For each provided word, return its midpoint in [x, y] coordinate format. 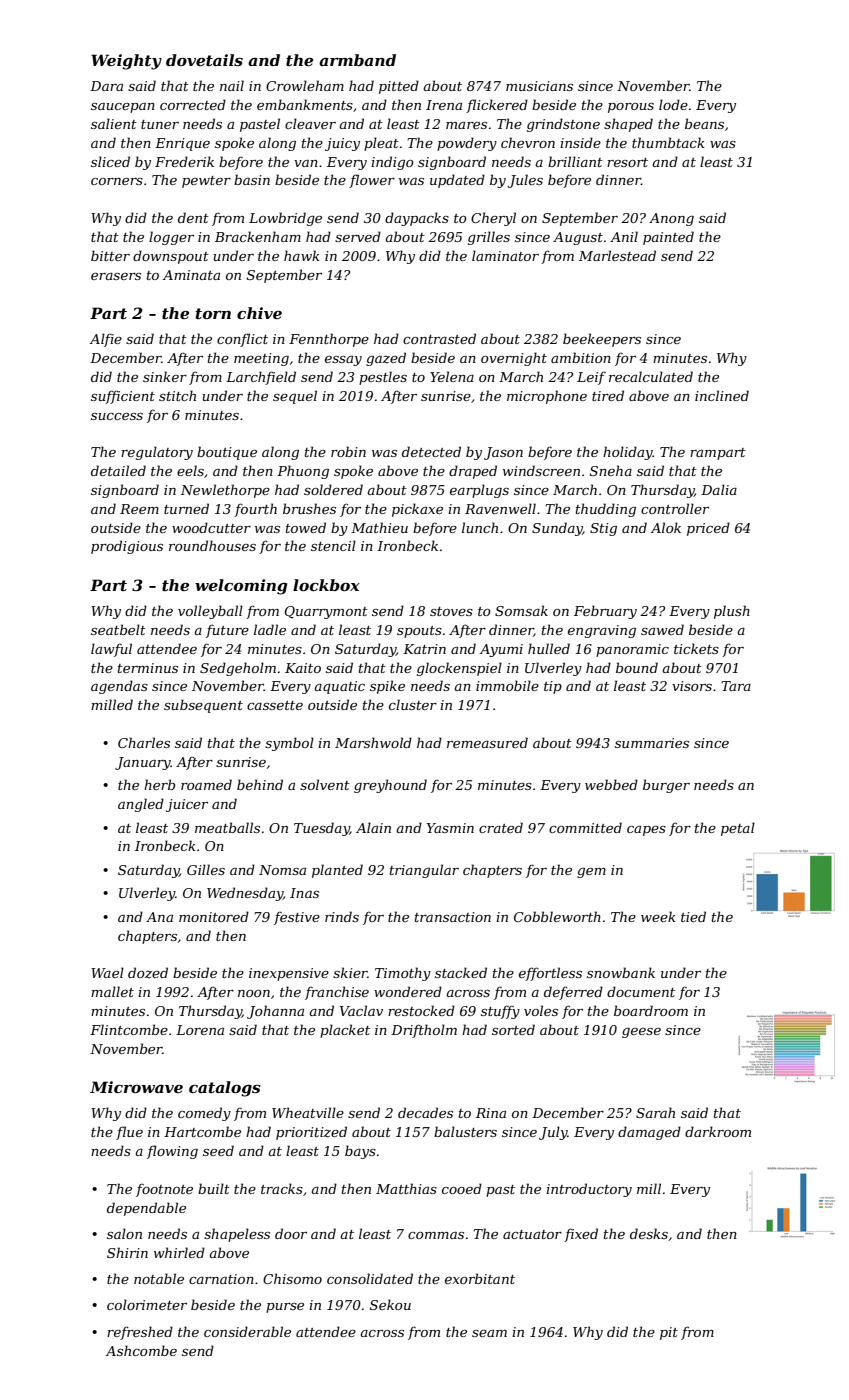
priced [708, 529]
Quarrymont [326, 612]
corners [117, 181]
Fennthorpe [329, 340]
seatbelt [118, 629]
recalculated [651, 376]
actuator [532, 1234]
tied [693, 916]
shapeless [237, 1235]
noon [254, 993]
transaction [453, 917]
